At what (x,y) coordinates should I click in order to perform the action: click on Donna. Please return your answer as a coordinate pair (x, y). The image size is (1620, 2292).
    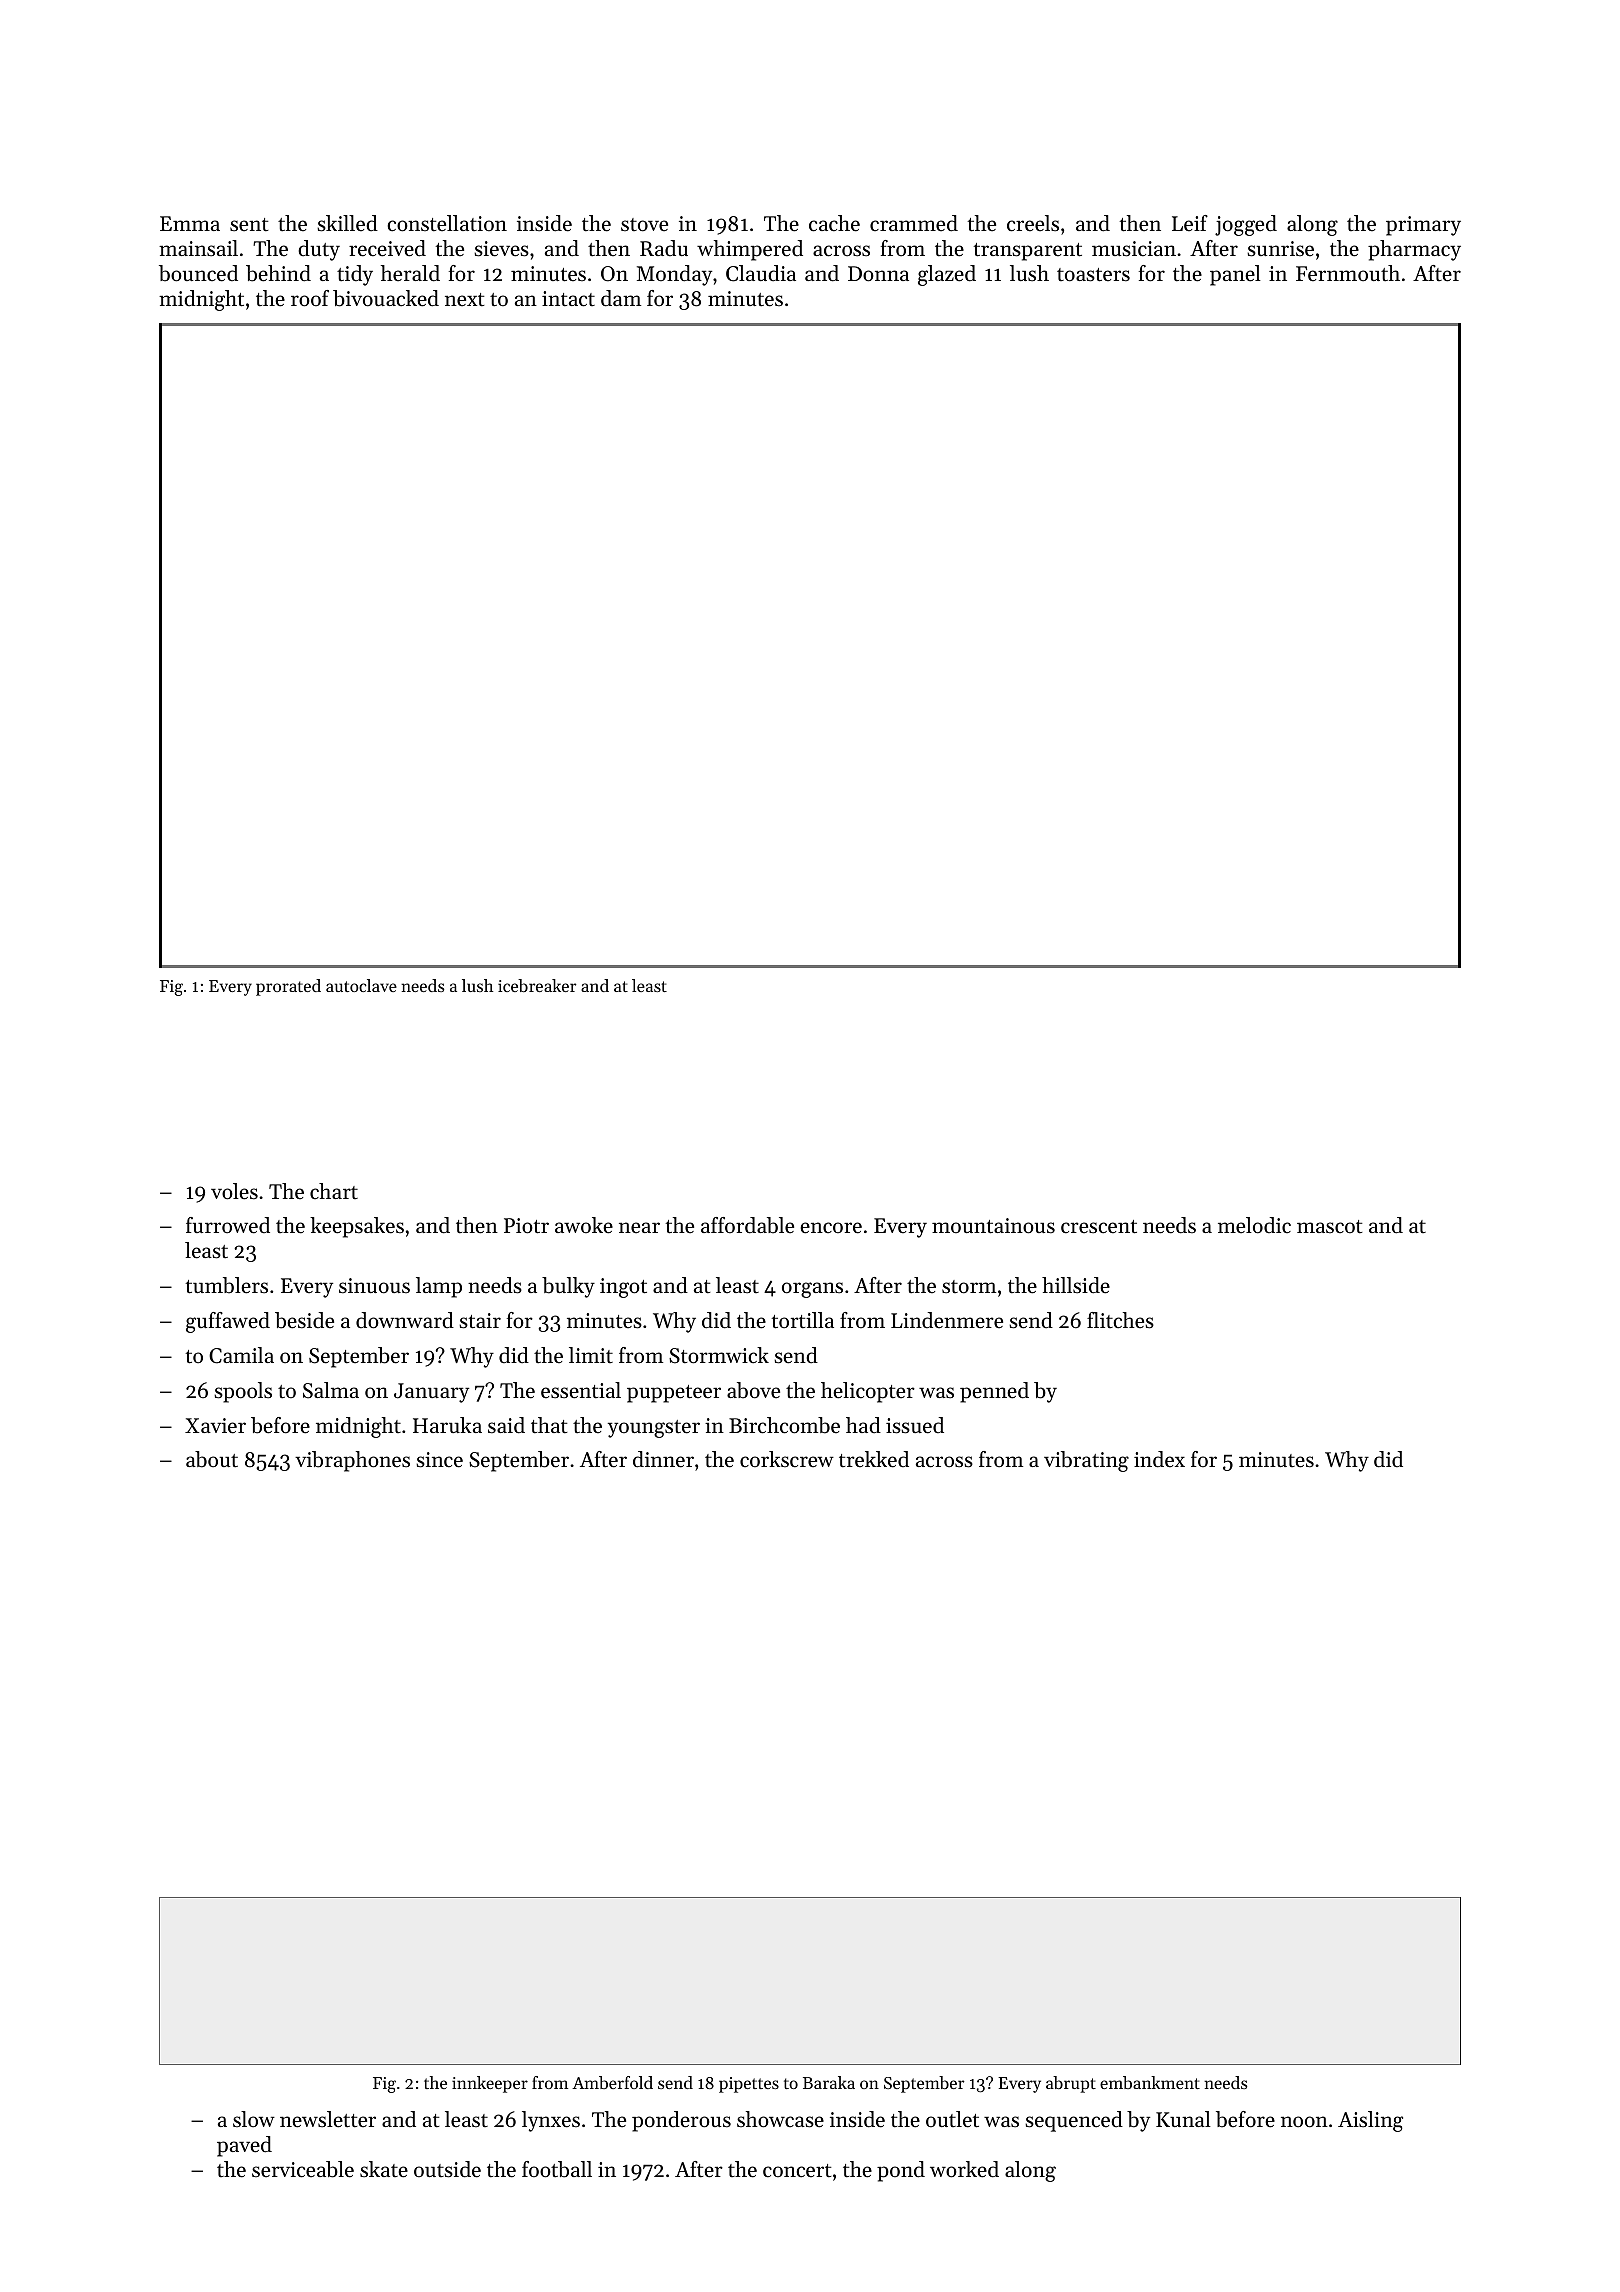
    Looking at the image, I should click on (878, 274).
